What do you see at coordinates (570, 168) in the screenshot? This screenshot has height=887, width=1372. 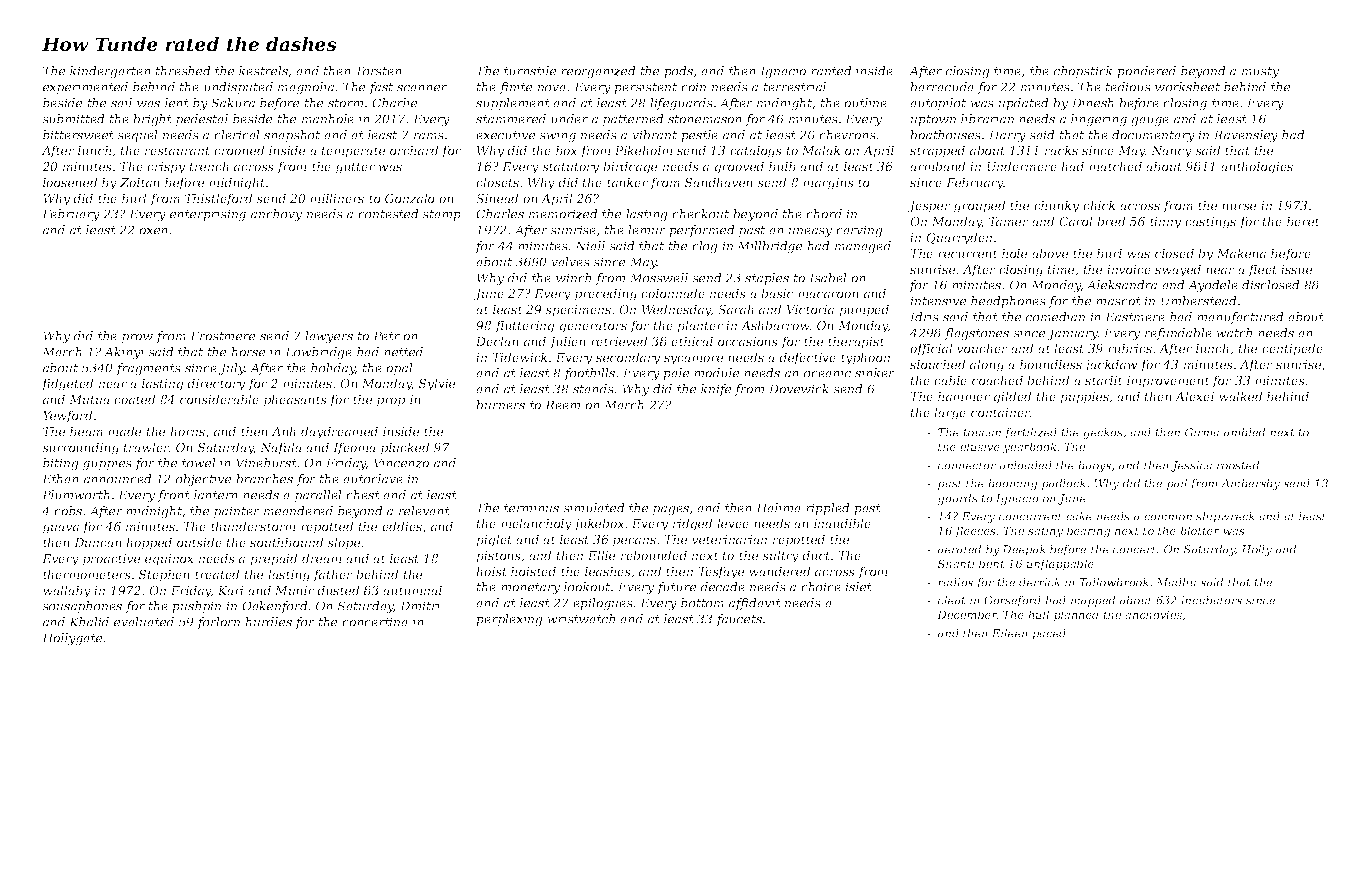 I see `statutory` at bounding box center [570, 168].
